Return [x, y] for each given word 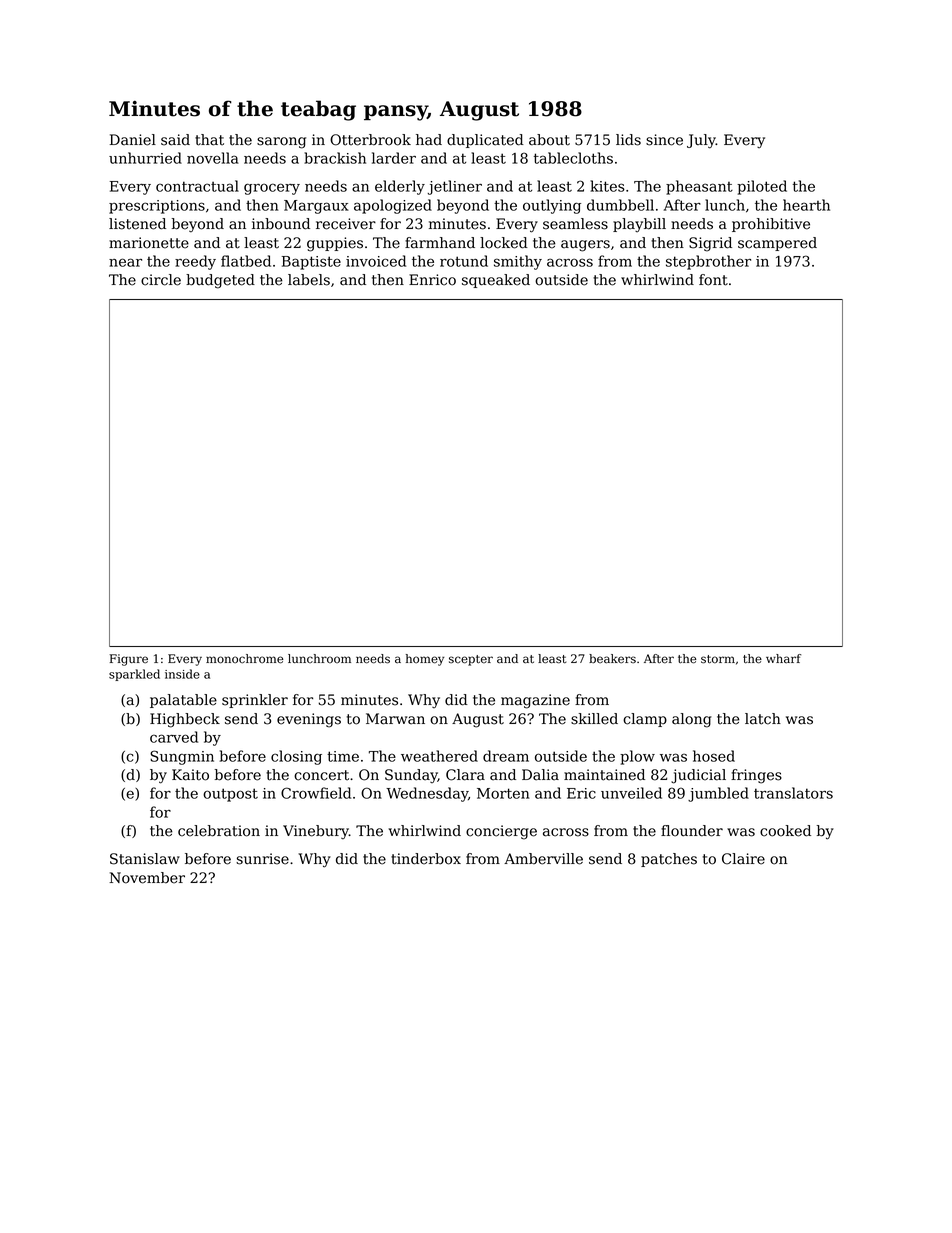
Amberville [543, 859]
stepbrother [708, 262]
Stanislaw [145, 859]
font [713, 280]
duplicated [485, 141]
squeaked [496, 281]
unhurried [145, 158]
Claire [743, 859]
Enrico [432, 280]
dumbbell [620, 205]
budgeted [220, 281]
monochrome [244, 659]
